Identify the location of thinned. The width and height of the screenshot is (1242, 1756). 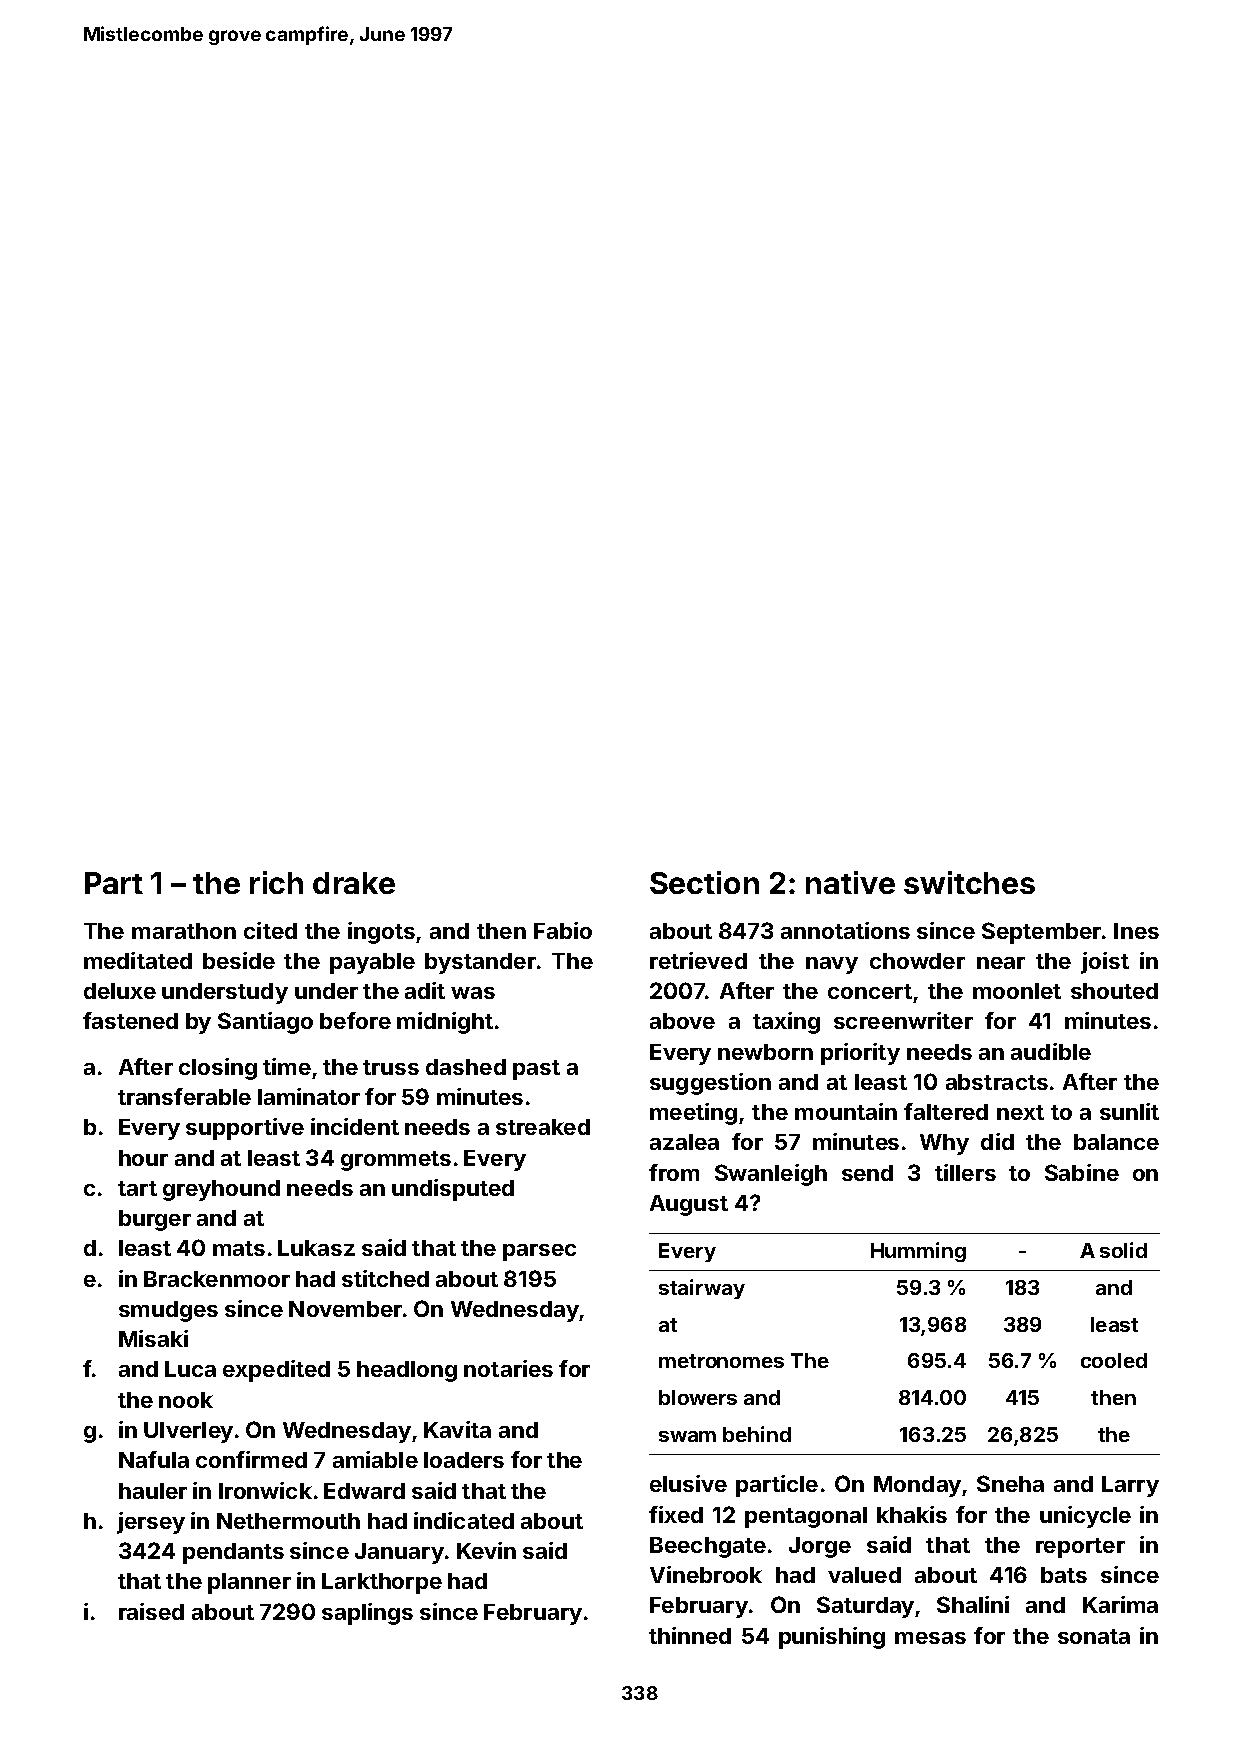
(690, 1635).
